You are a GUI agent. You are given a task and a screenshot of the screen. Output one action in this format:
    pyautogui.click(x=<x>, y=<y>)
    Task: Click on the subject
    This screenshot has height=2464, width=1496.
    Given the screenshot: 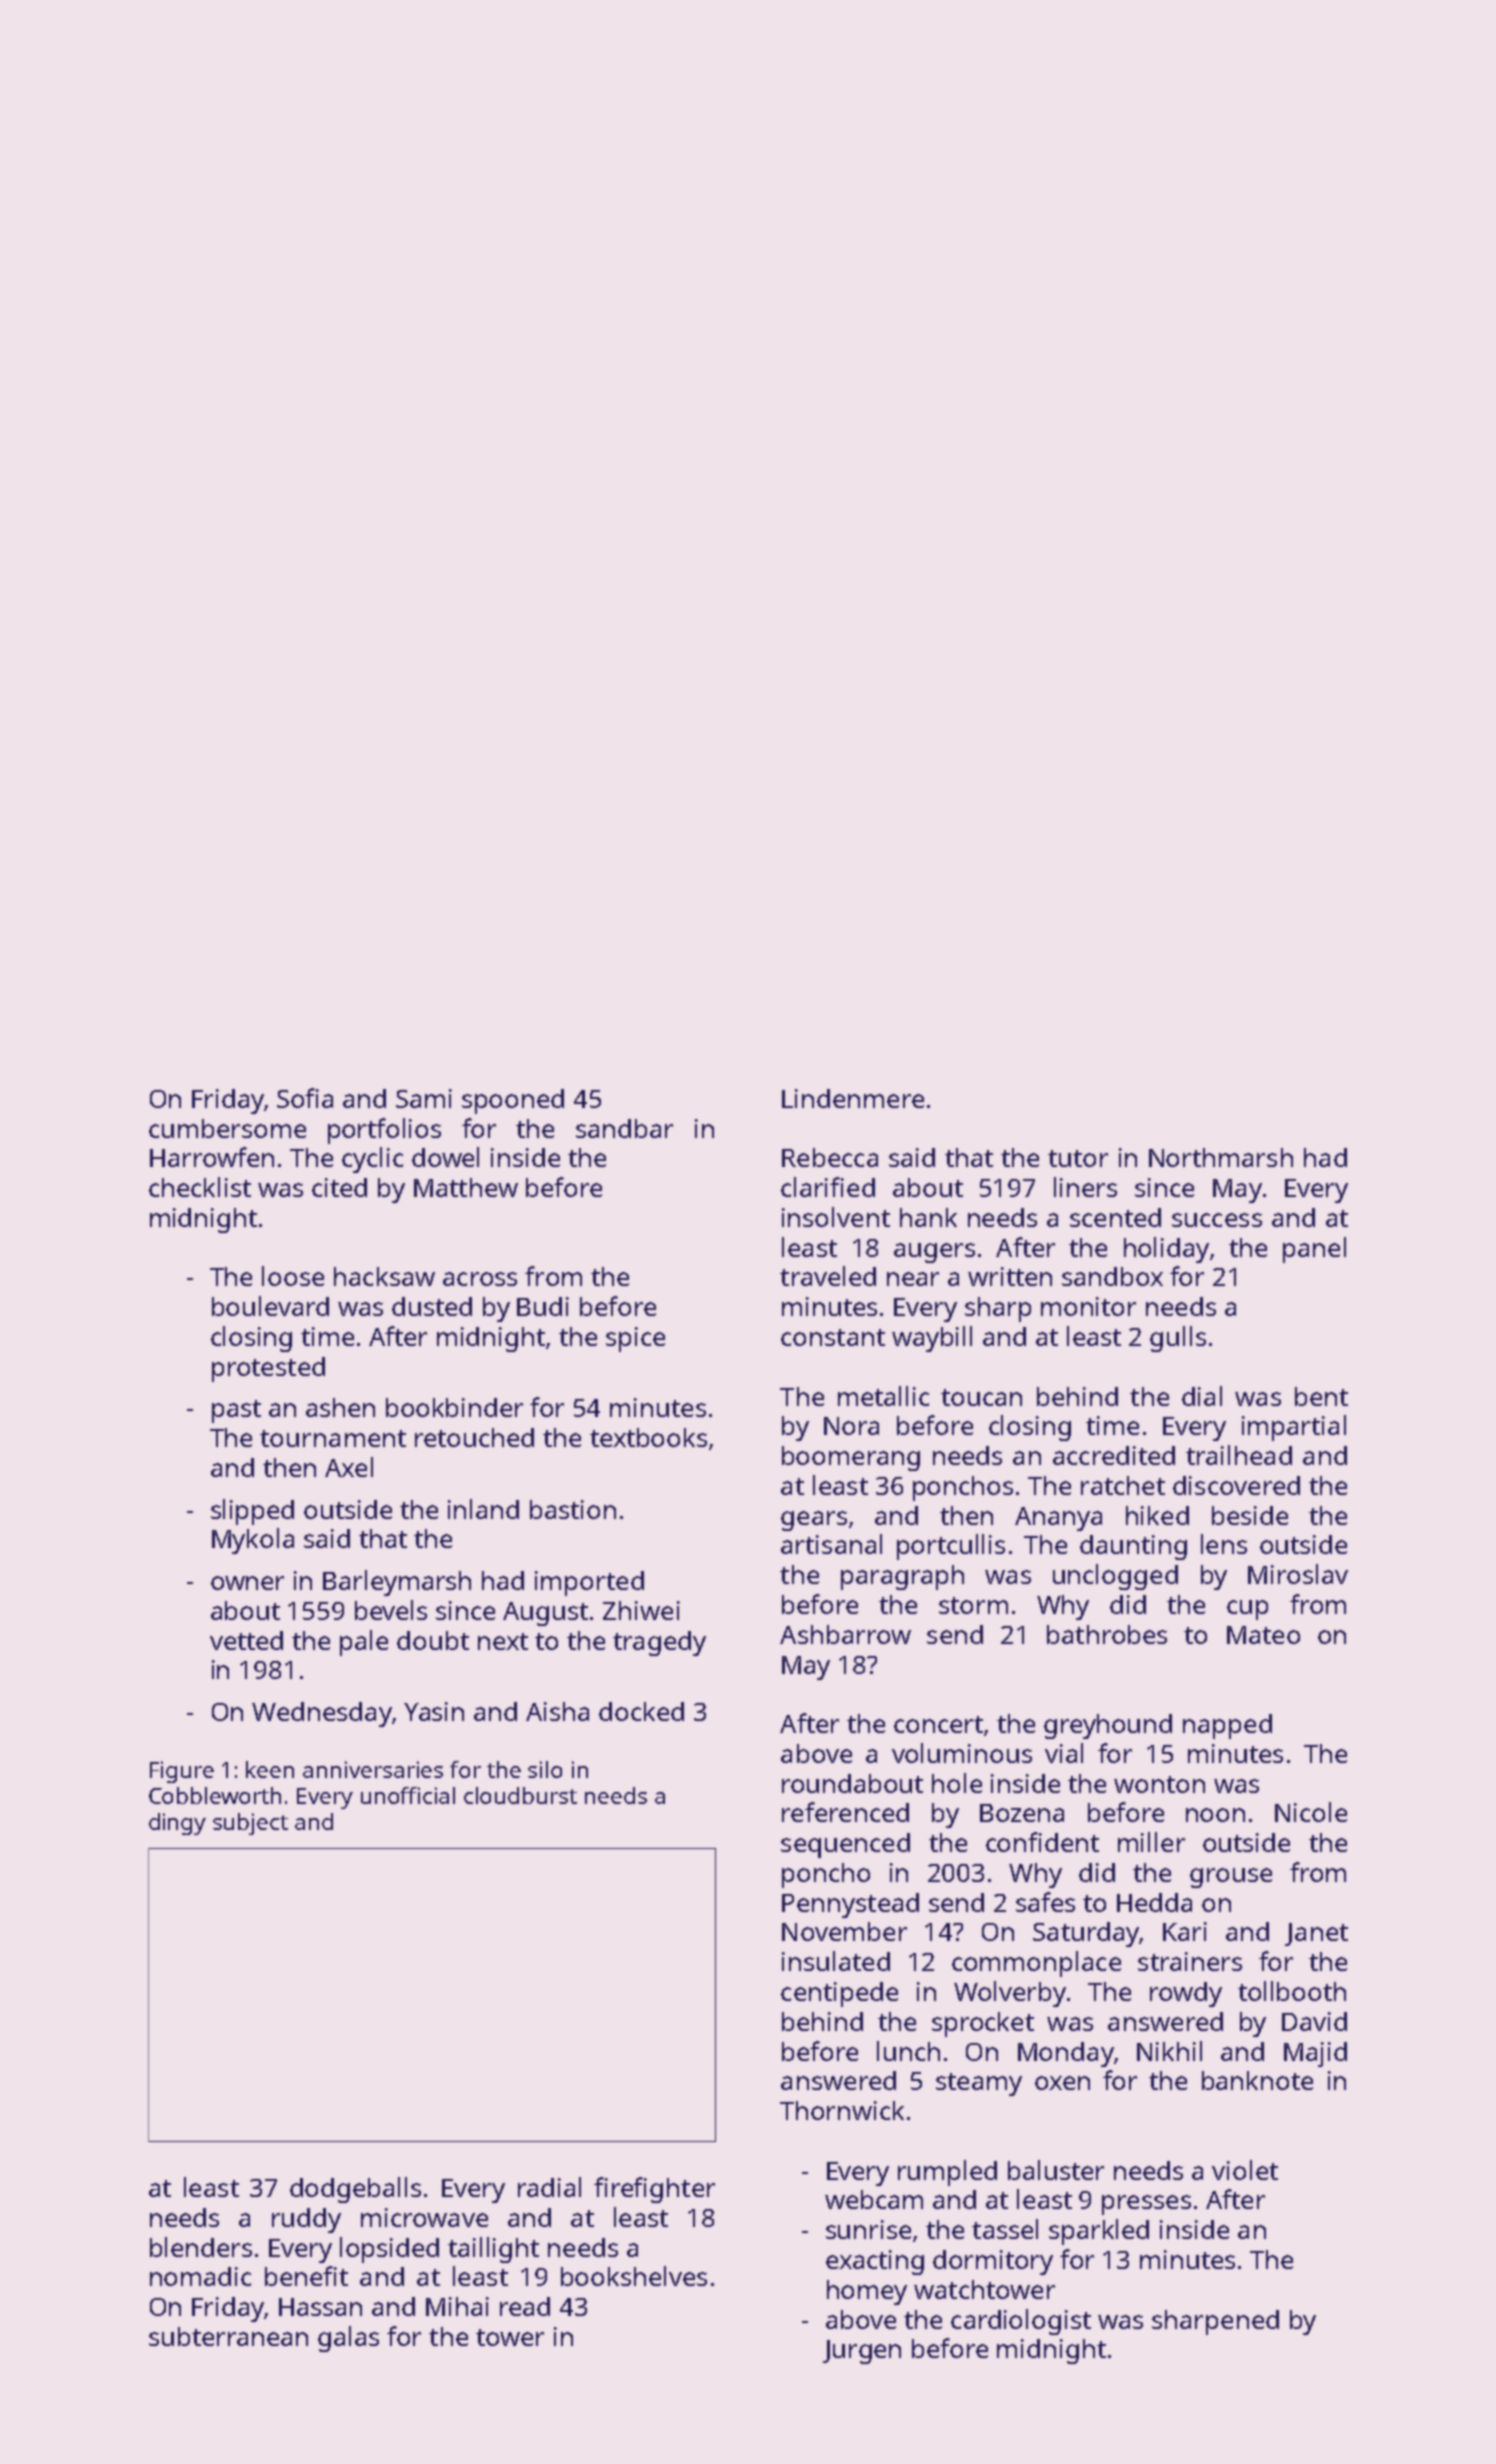 What is the action you would take?
    pyautogui.click(x=250, y=1824)
